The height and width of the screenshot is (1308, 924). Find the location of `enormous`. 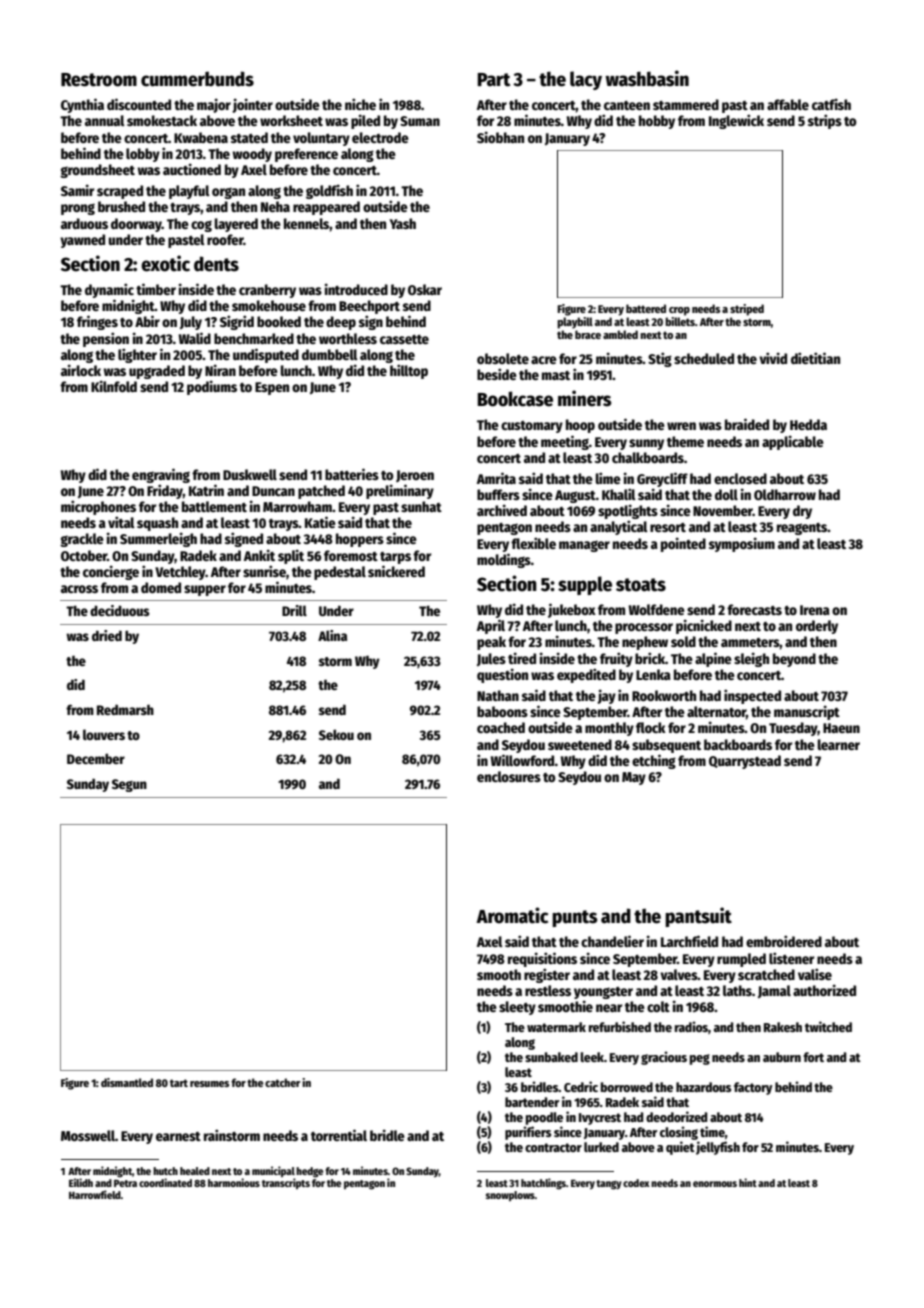

enormous is located at coordinates (715, 1184).
